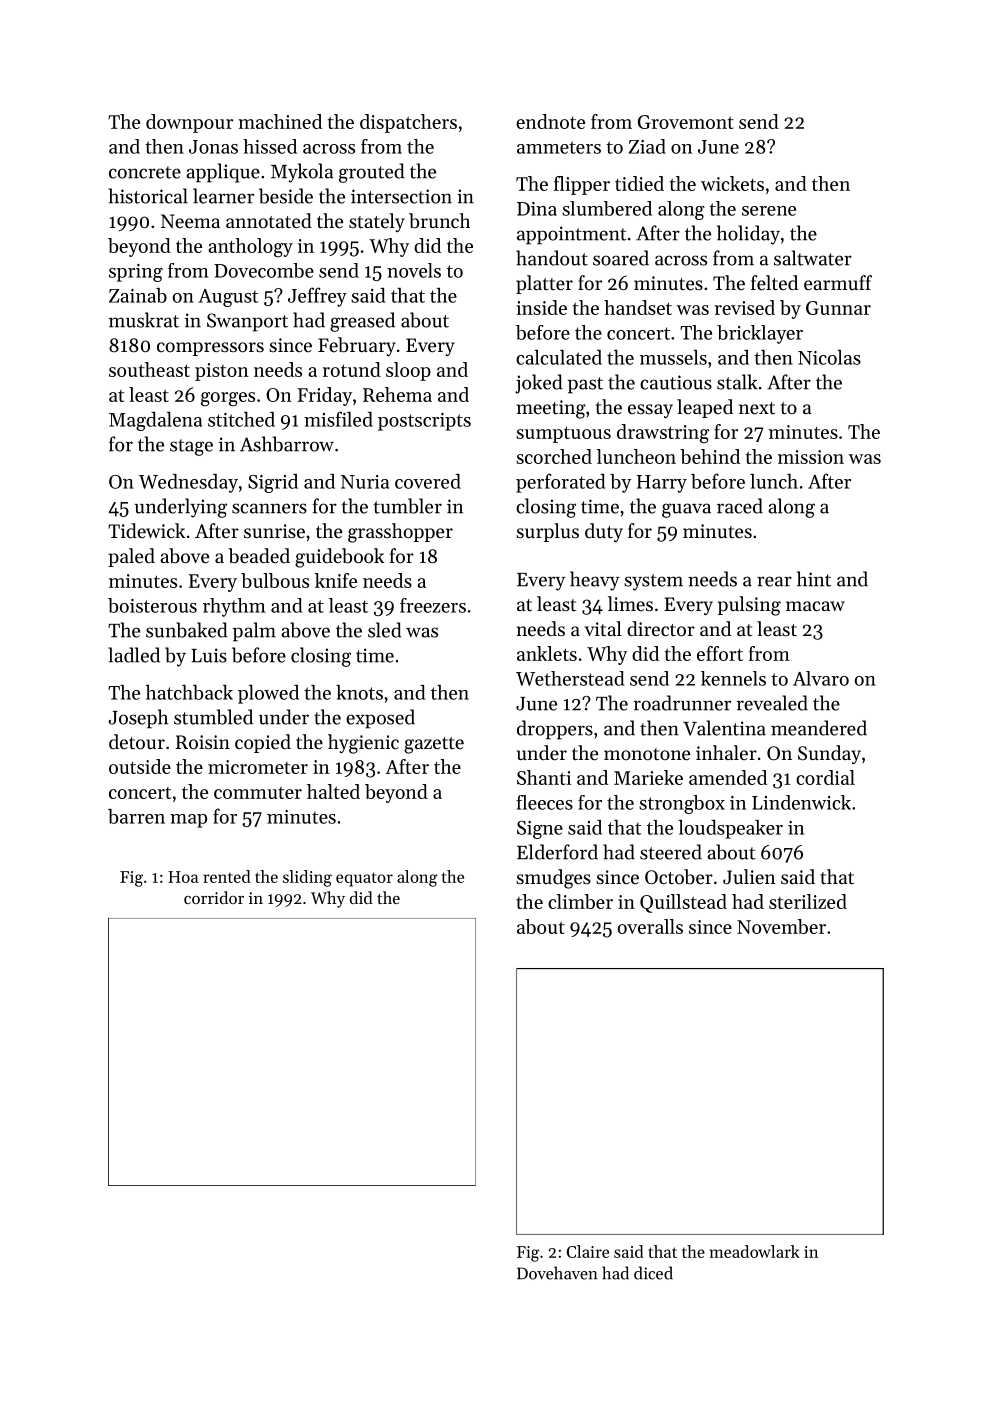 This screenshot has height=1409, width=992. I want to click on Claire, so click(588, 1251).
